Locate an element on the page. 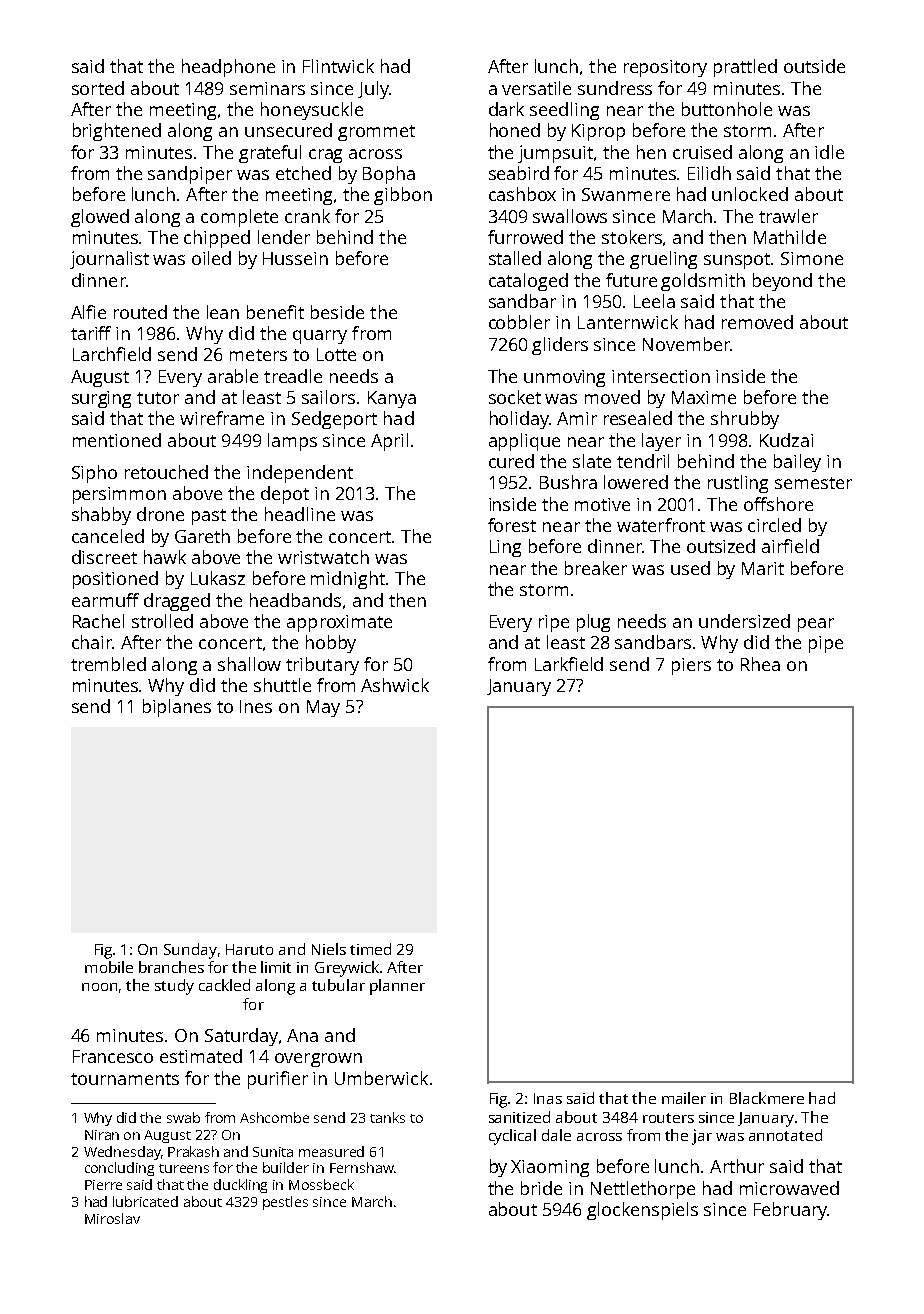 This image has height=1314, width=924. ripe is located at coordinates (554, 623).
